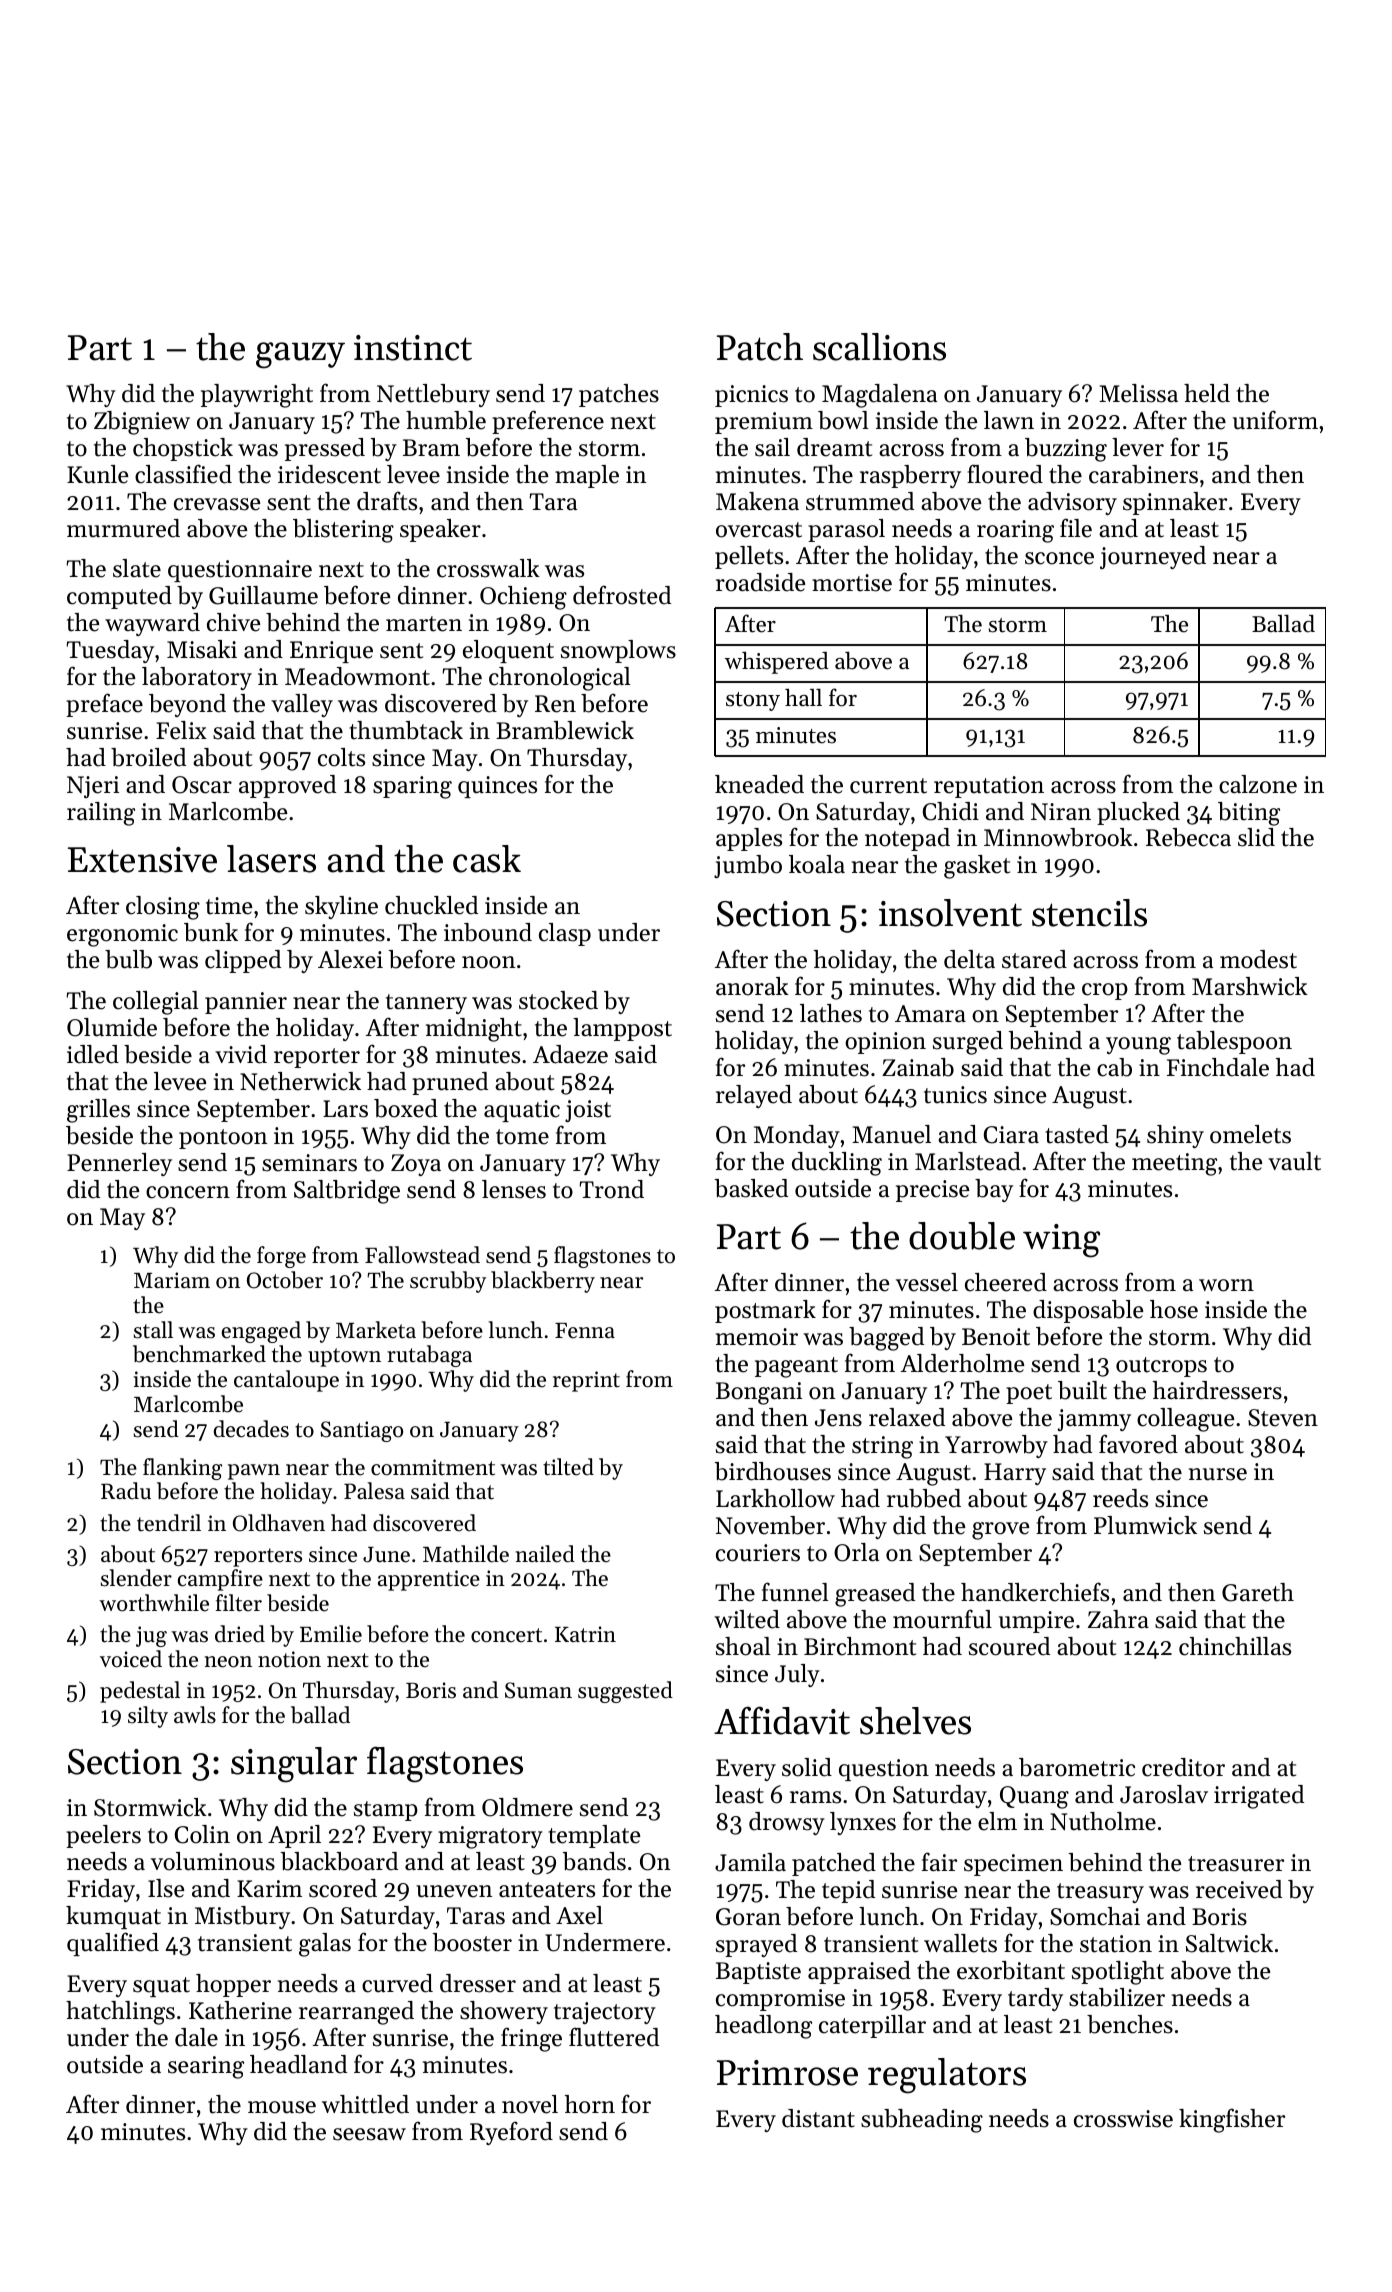  I want to click on postmark, so click(765, 1311).
